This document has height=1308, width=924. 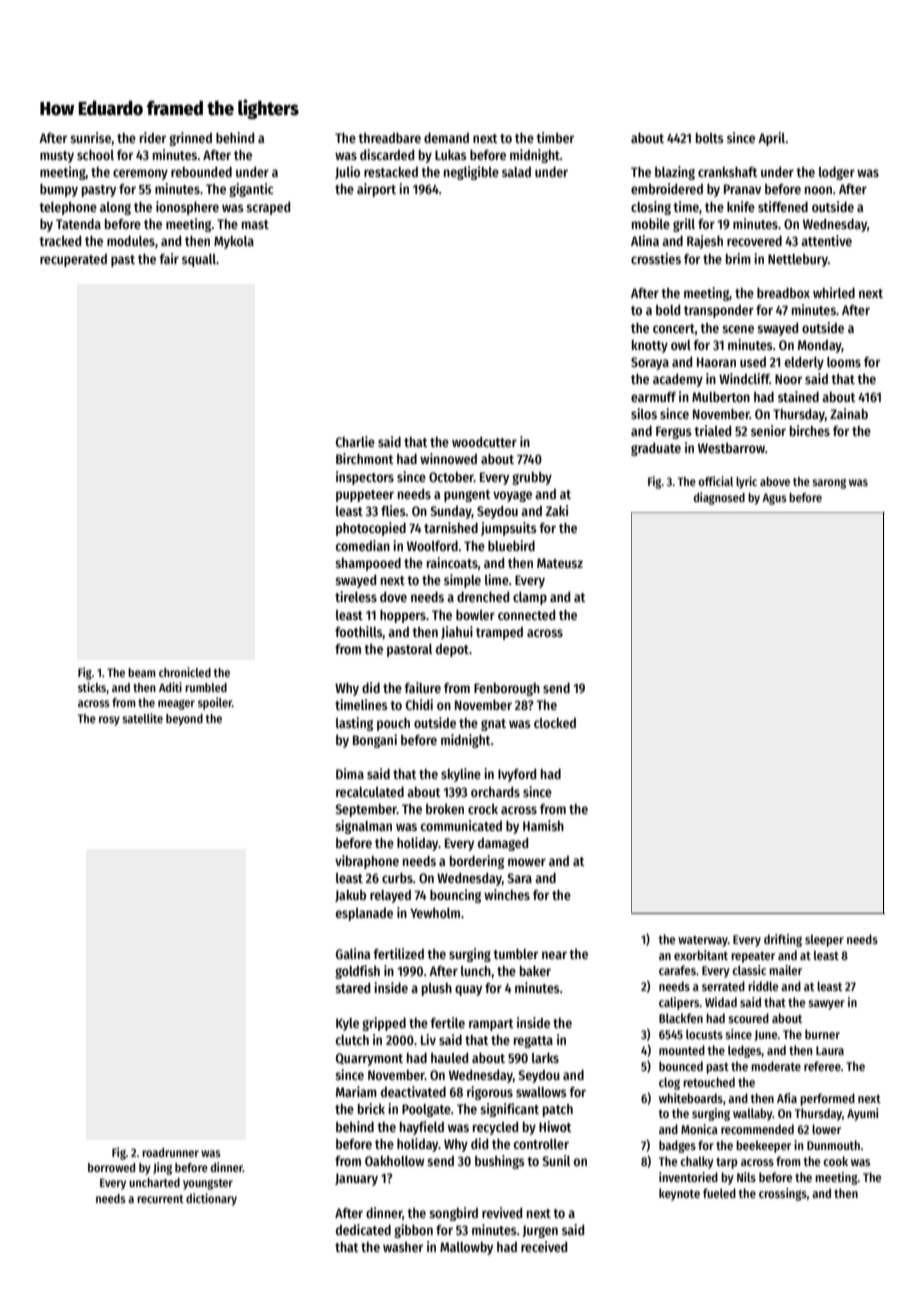 What do you see at coordinates (347, 1024) in the document?
I see `Kyle` at bounding box center [347, 1024].
